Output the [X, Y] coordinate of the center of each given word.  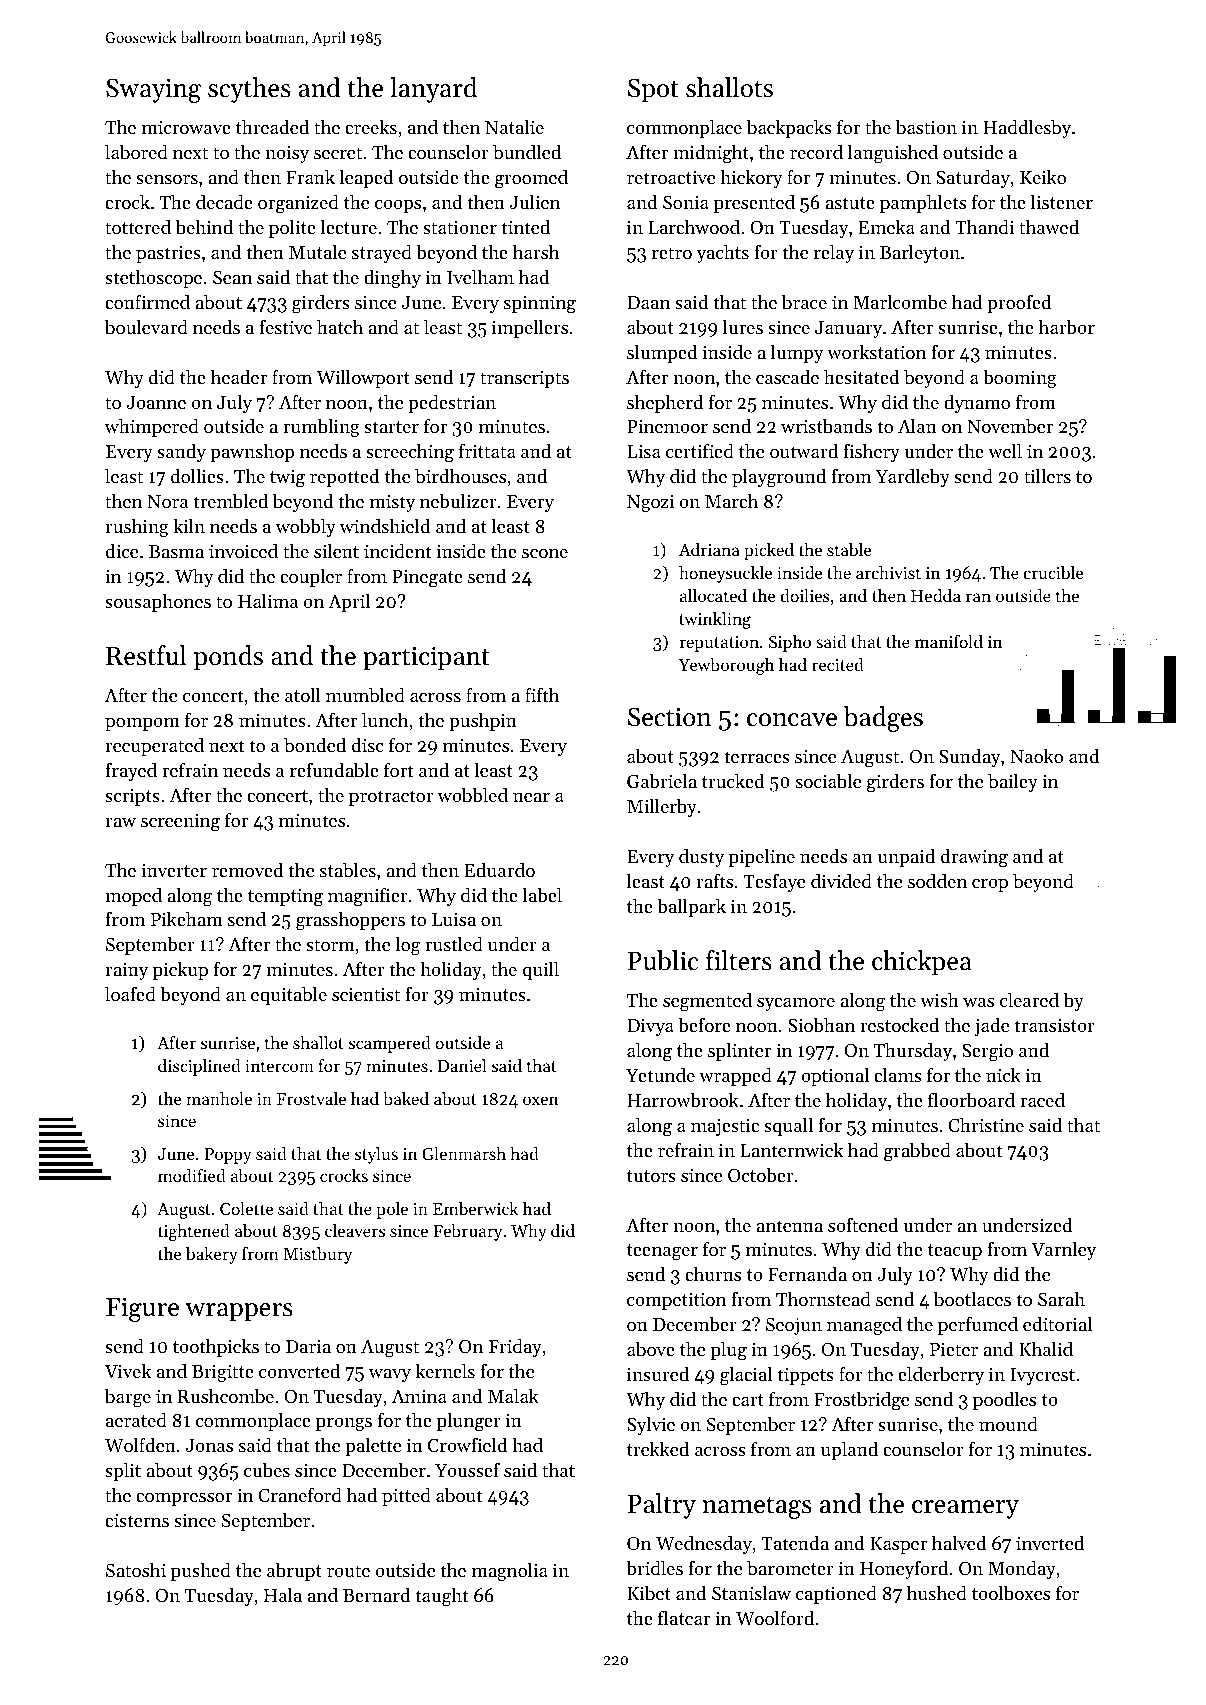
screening [180, 823]
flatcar [684, 1617]
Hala [283, 1595]
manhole [219, 1098]
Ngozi [650, 504]
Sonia [686, 202]
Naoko [1036, 756]
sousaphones [158, 603]
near [531, 797]
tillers [1047, 476]
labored [136, 152]
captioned [836, 1595]
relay [834, 254]
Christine [986, 1125]
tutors [651, 1176]
